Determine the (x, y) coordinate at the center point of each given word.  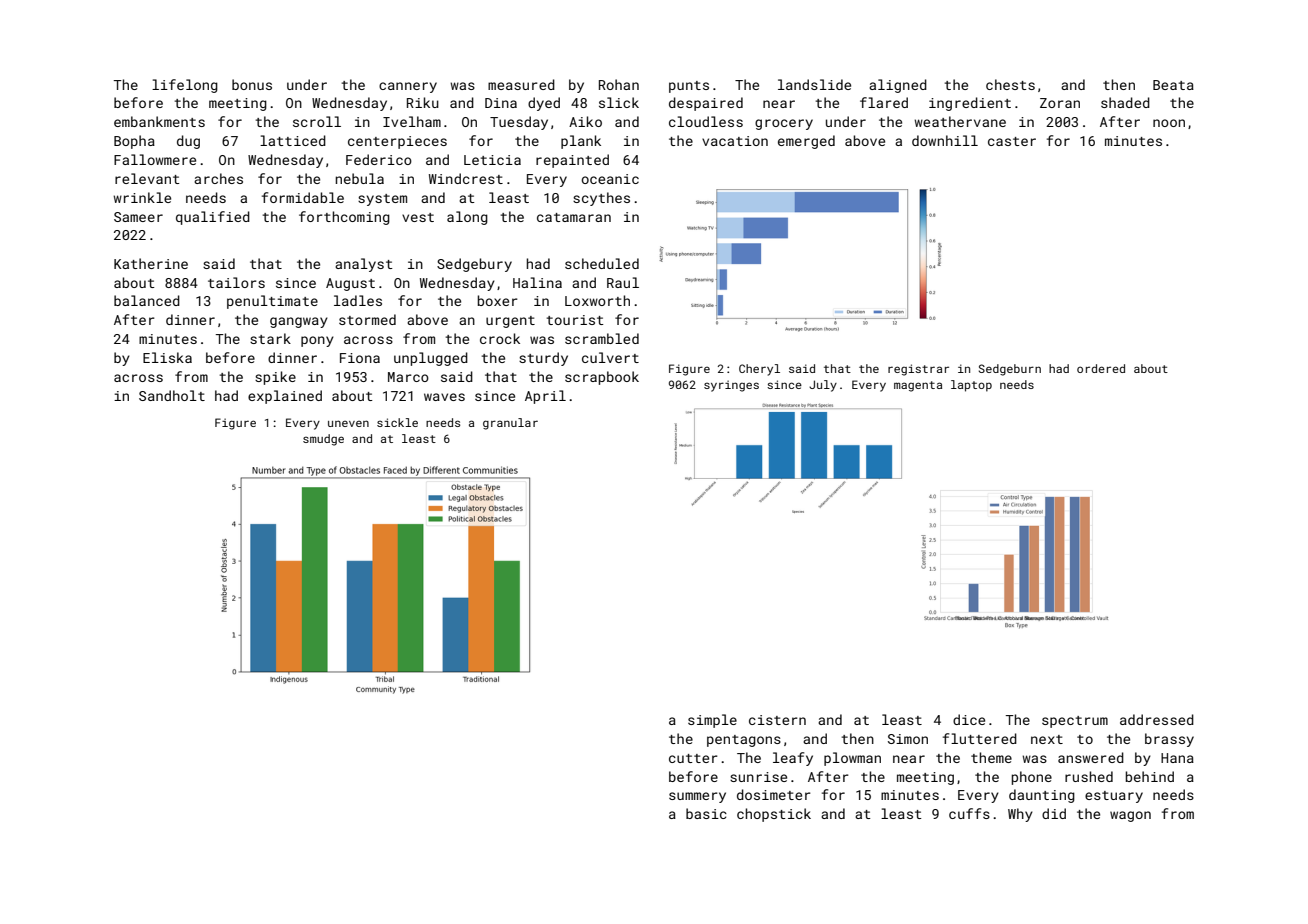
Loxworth (597, 300)
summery (697, 797)
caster (1012, 141)
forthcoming (344, 218)
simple (712, 721)
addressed (1157, 719)
